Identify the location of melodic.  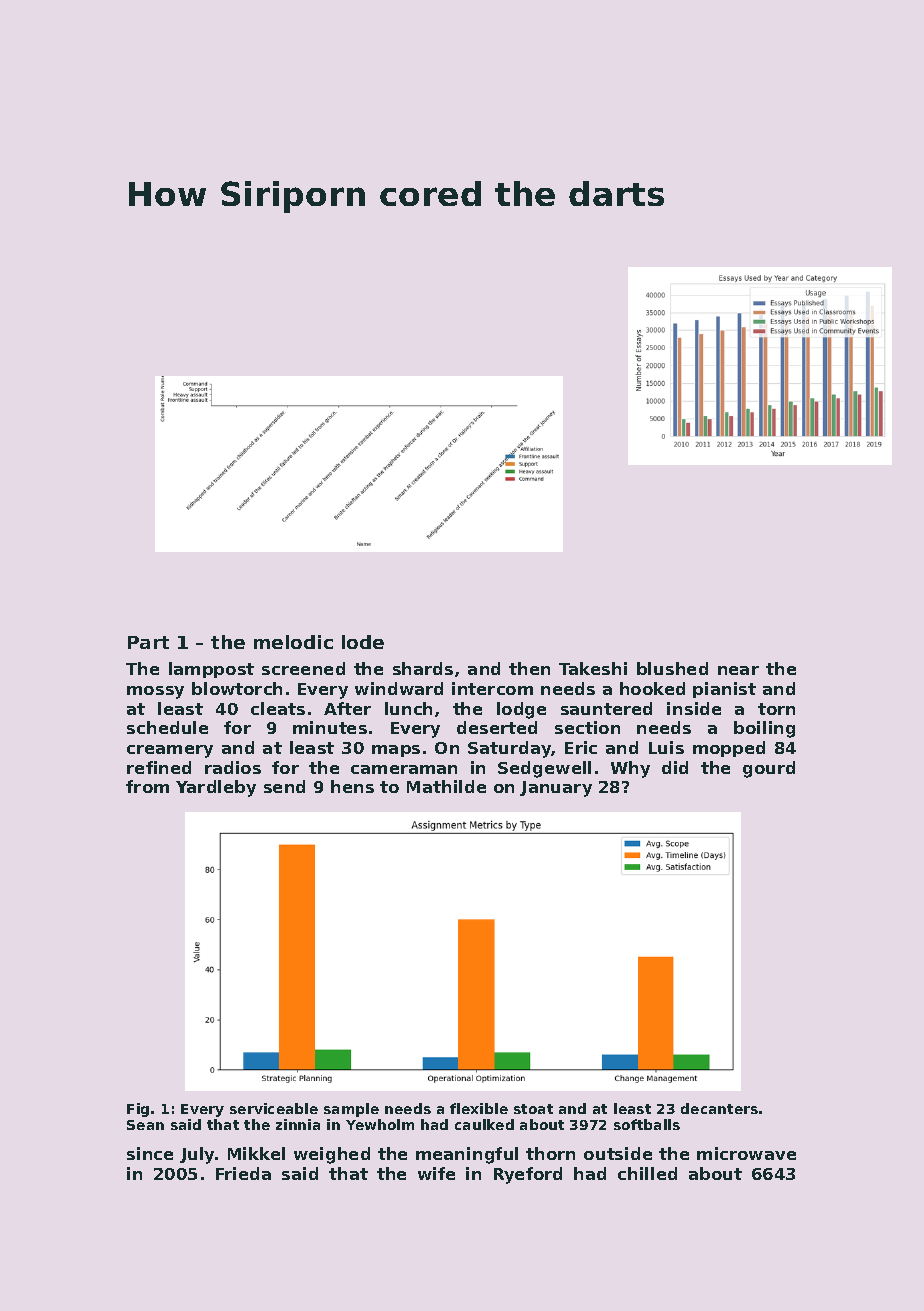
(293, 642).
